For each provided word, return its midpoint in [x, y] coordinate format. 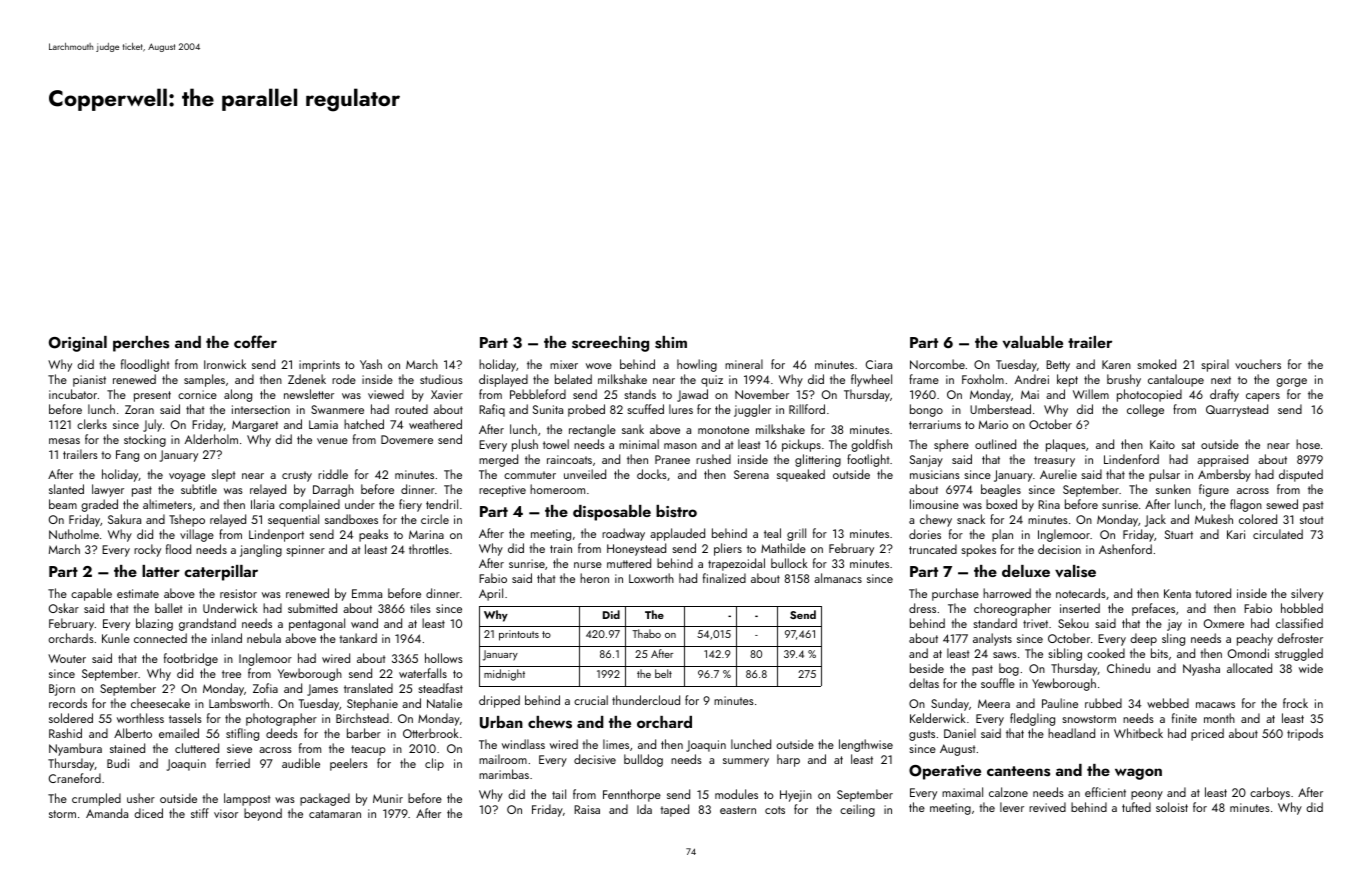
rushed [713, 459]
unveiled [585, 474]
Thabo [646, 633]
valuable [1033, 342]
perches [141, 344]
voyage [187, 477]
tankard [358, 638]
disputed [1301, 475]
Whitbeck [1138, 733]
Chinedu [1128, 668]
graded [99, 505]
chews [550, 722]
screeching [610, 344]
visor [226, 813]
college [1145, 410]
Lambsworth [239, 703]
